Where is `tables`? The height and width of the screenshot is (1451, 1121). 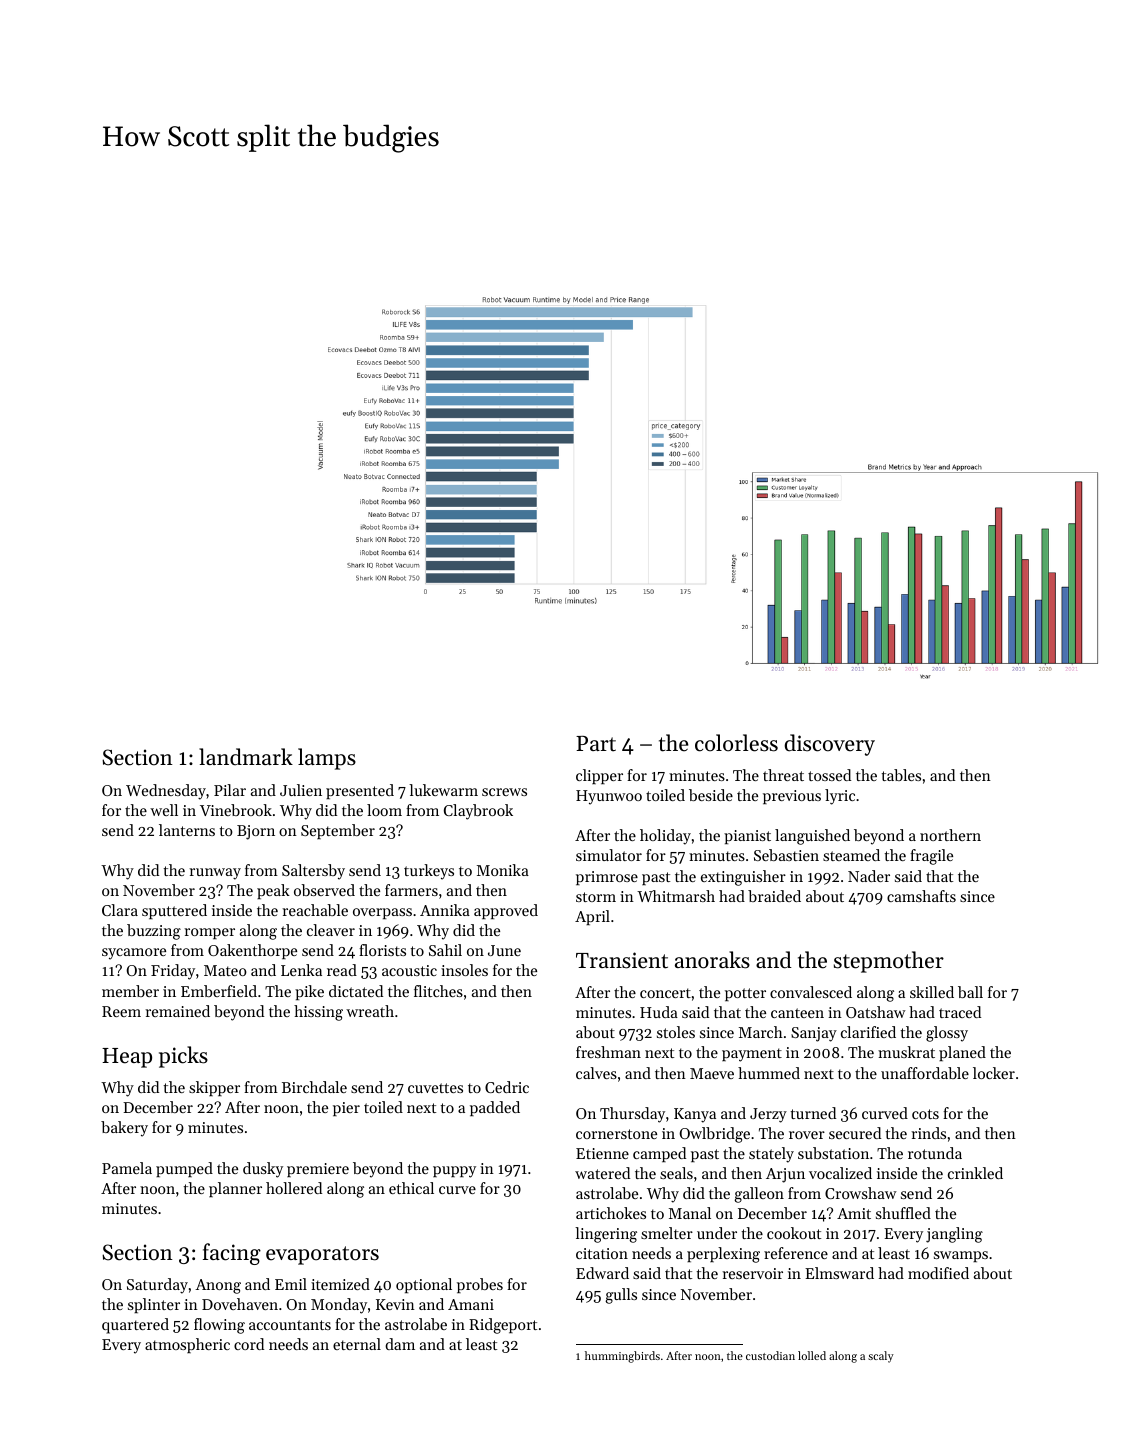 tables is located at coordinates (901, 775).
